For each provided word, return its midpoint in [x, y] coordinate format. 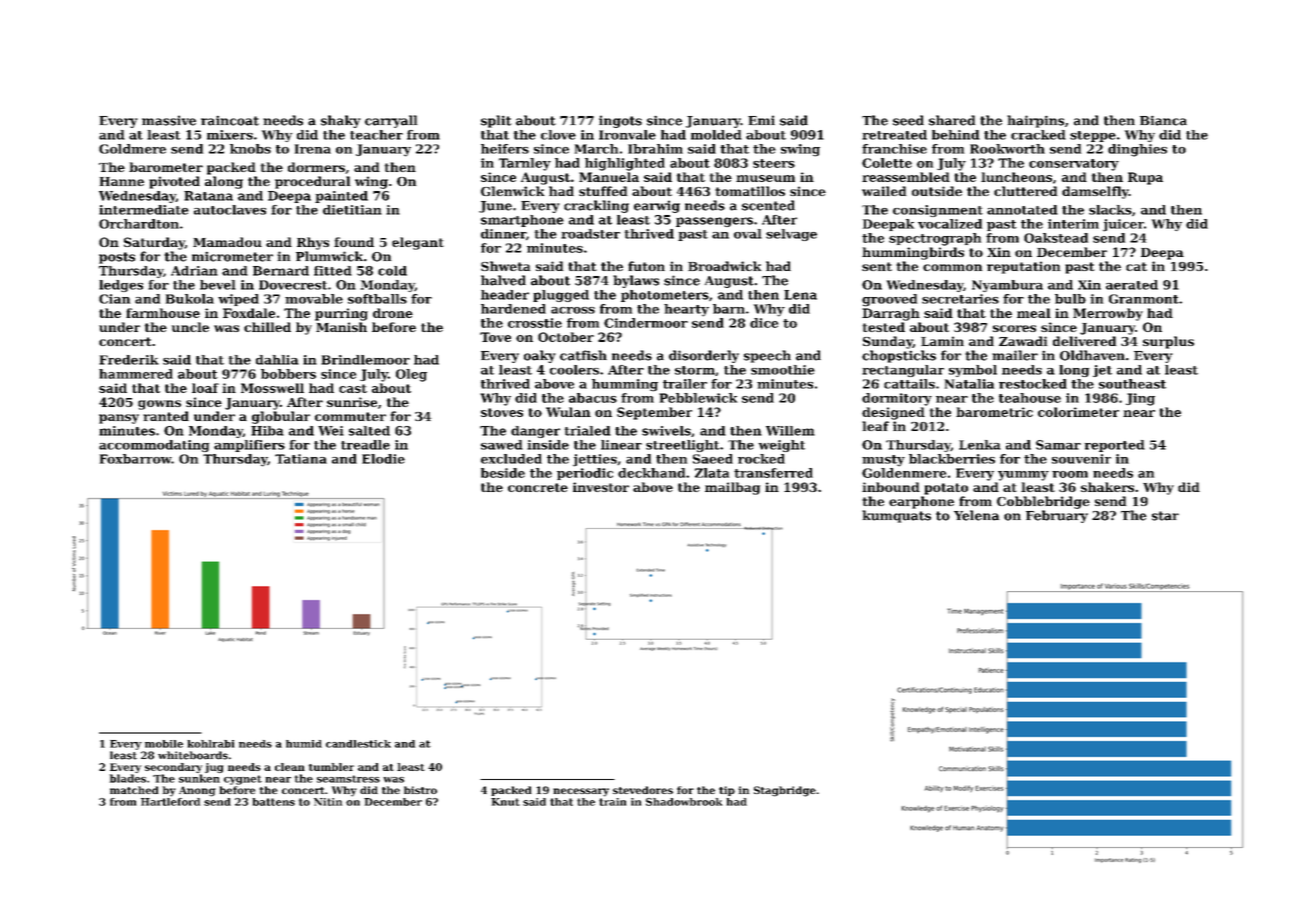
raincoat [230, 121]
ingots [620, 121]
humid [304, 744]
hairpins [1035, 121]
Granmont [1144, 299]
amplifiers [249, 446]
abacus [593, 398]
